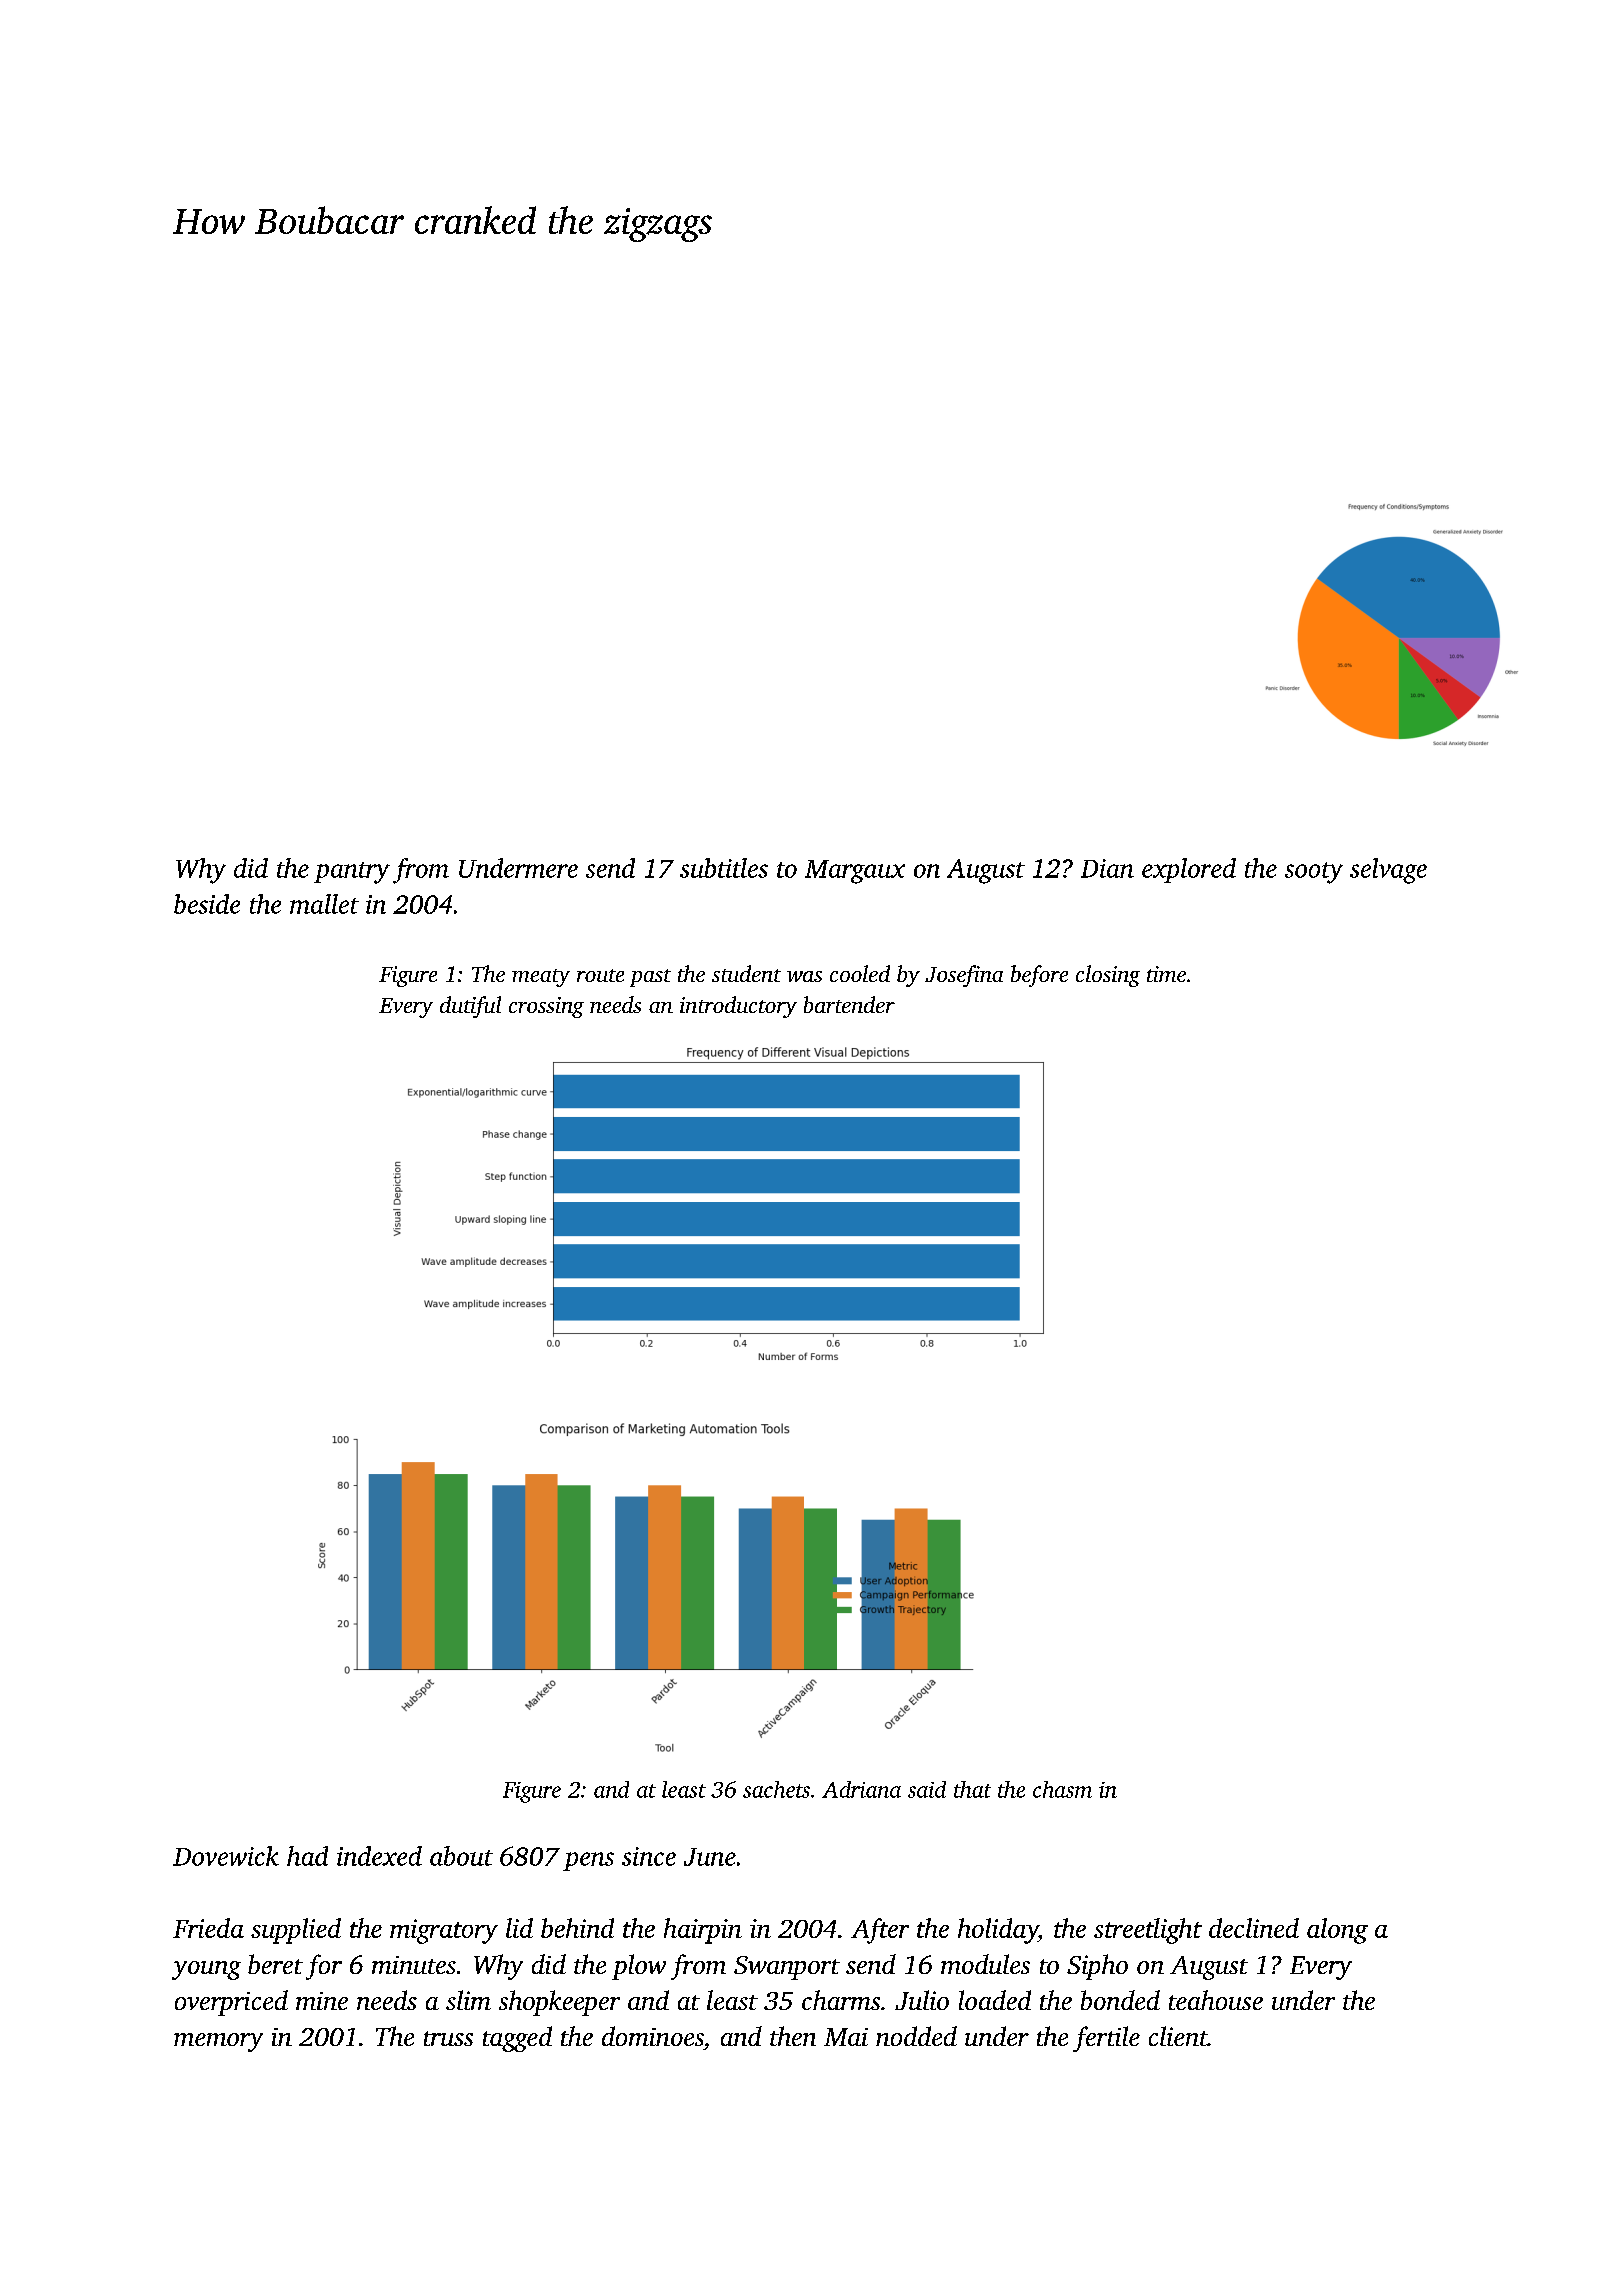  Describe the element at coordinates (352, 873) in the page. I see `pantry` at that location.
